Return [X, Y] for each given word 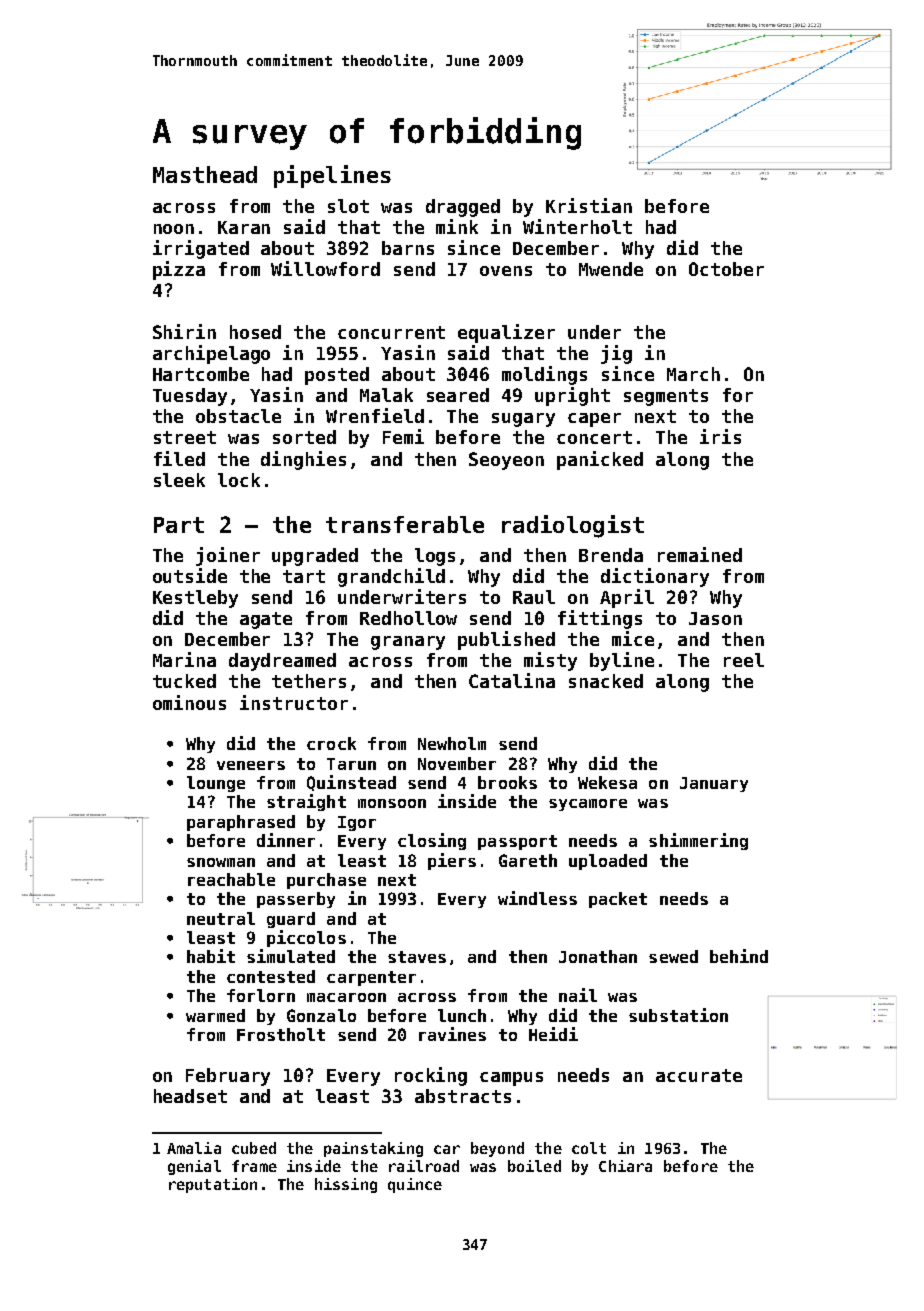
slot [348, 206]
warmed [215, 1015]
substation [678, 1015]
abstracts [463, 1096]
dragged [463, 208]
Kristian [589, 205]
